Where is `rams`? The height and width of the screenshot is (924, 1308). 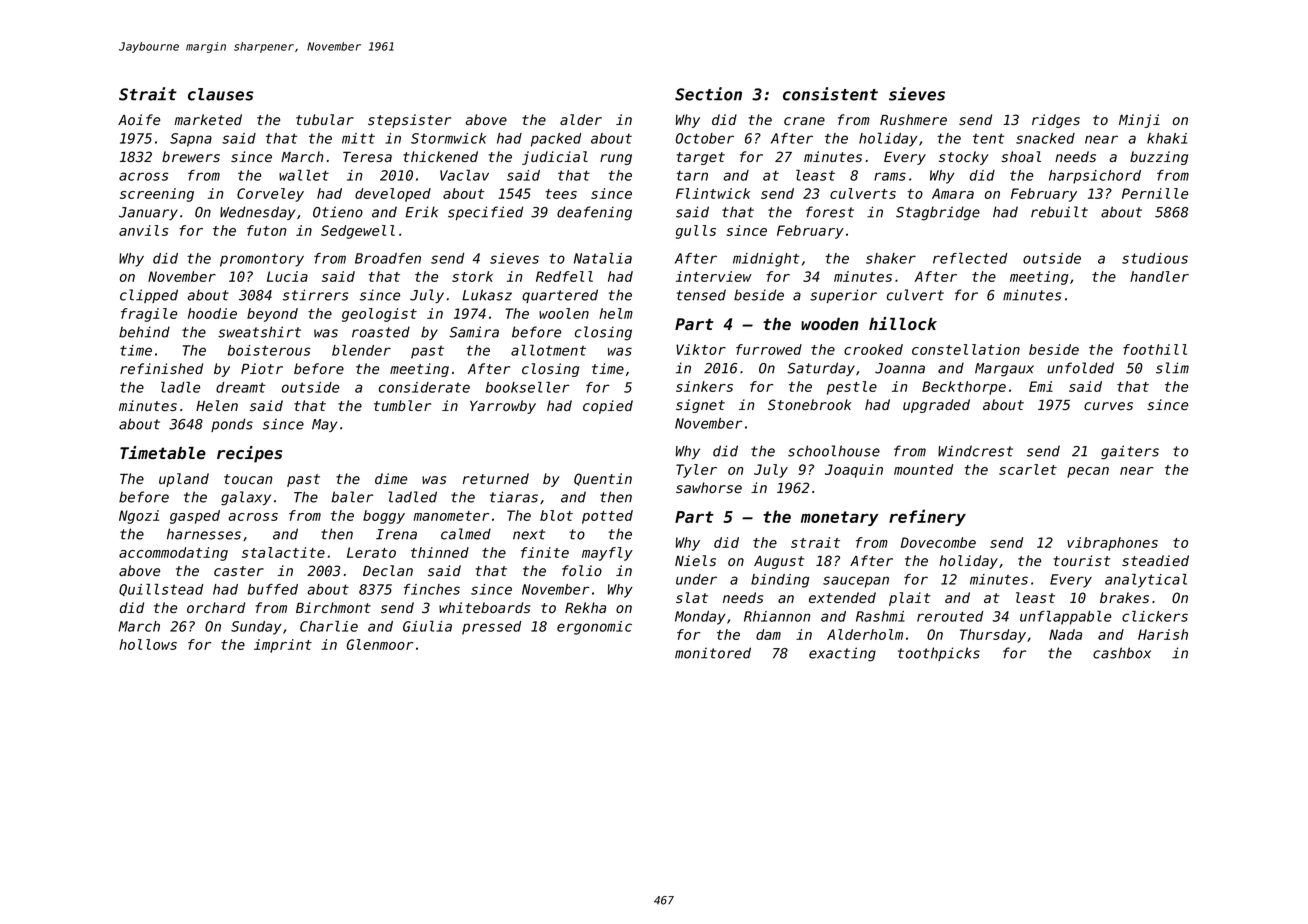
rams is located at coordinates (890, 176).
